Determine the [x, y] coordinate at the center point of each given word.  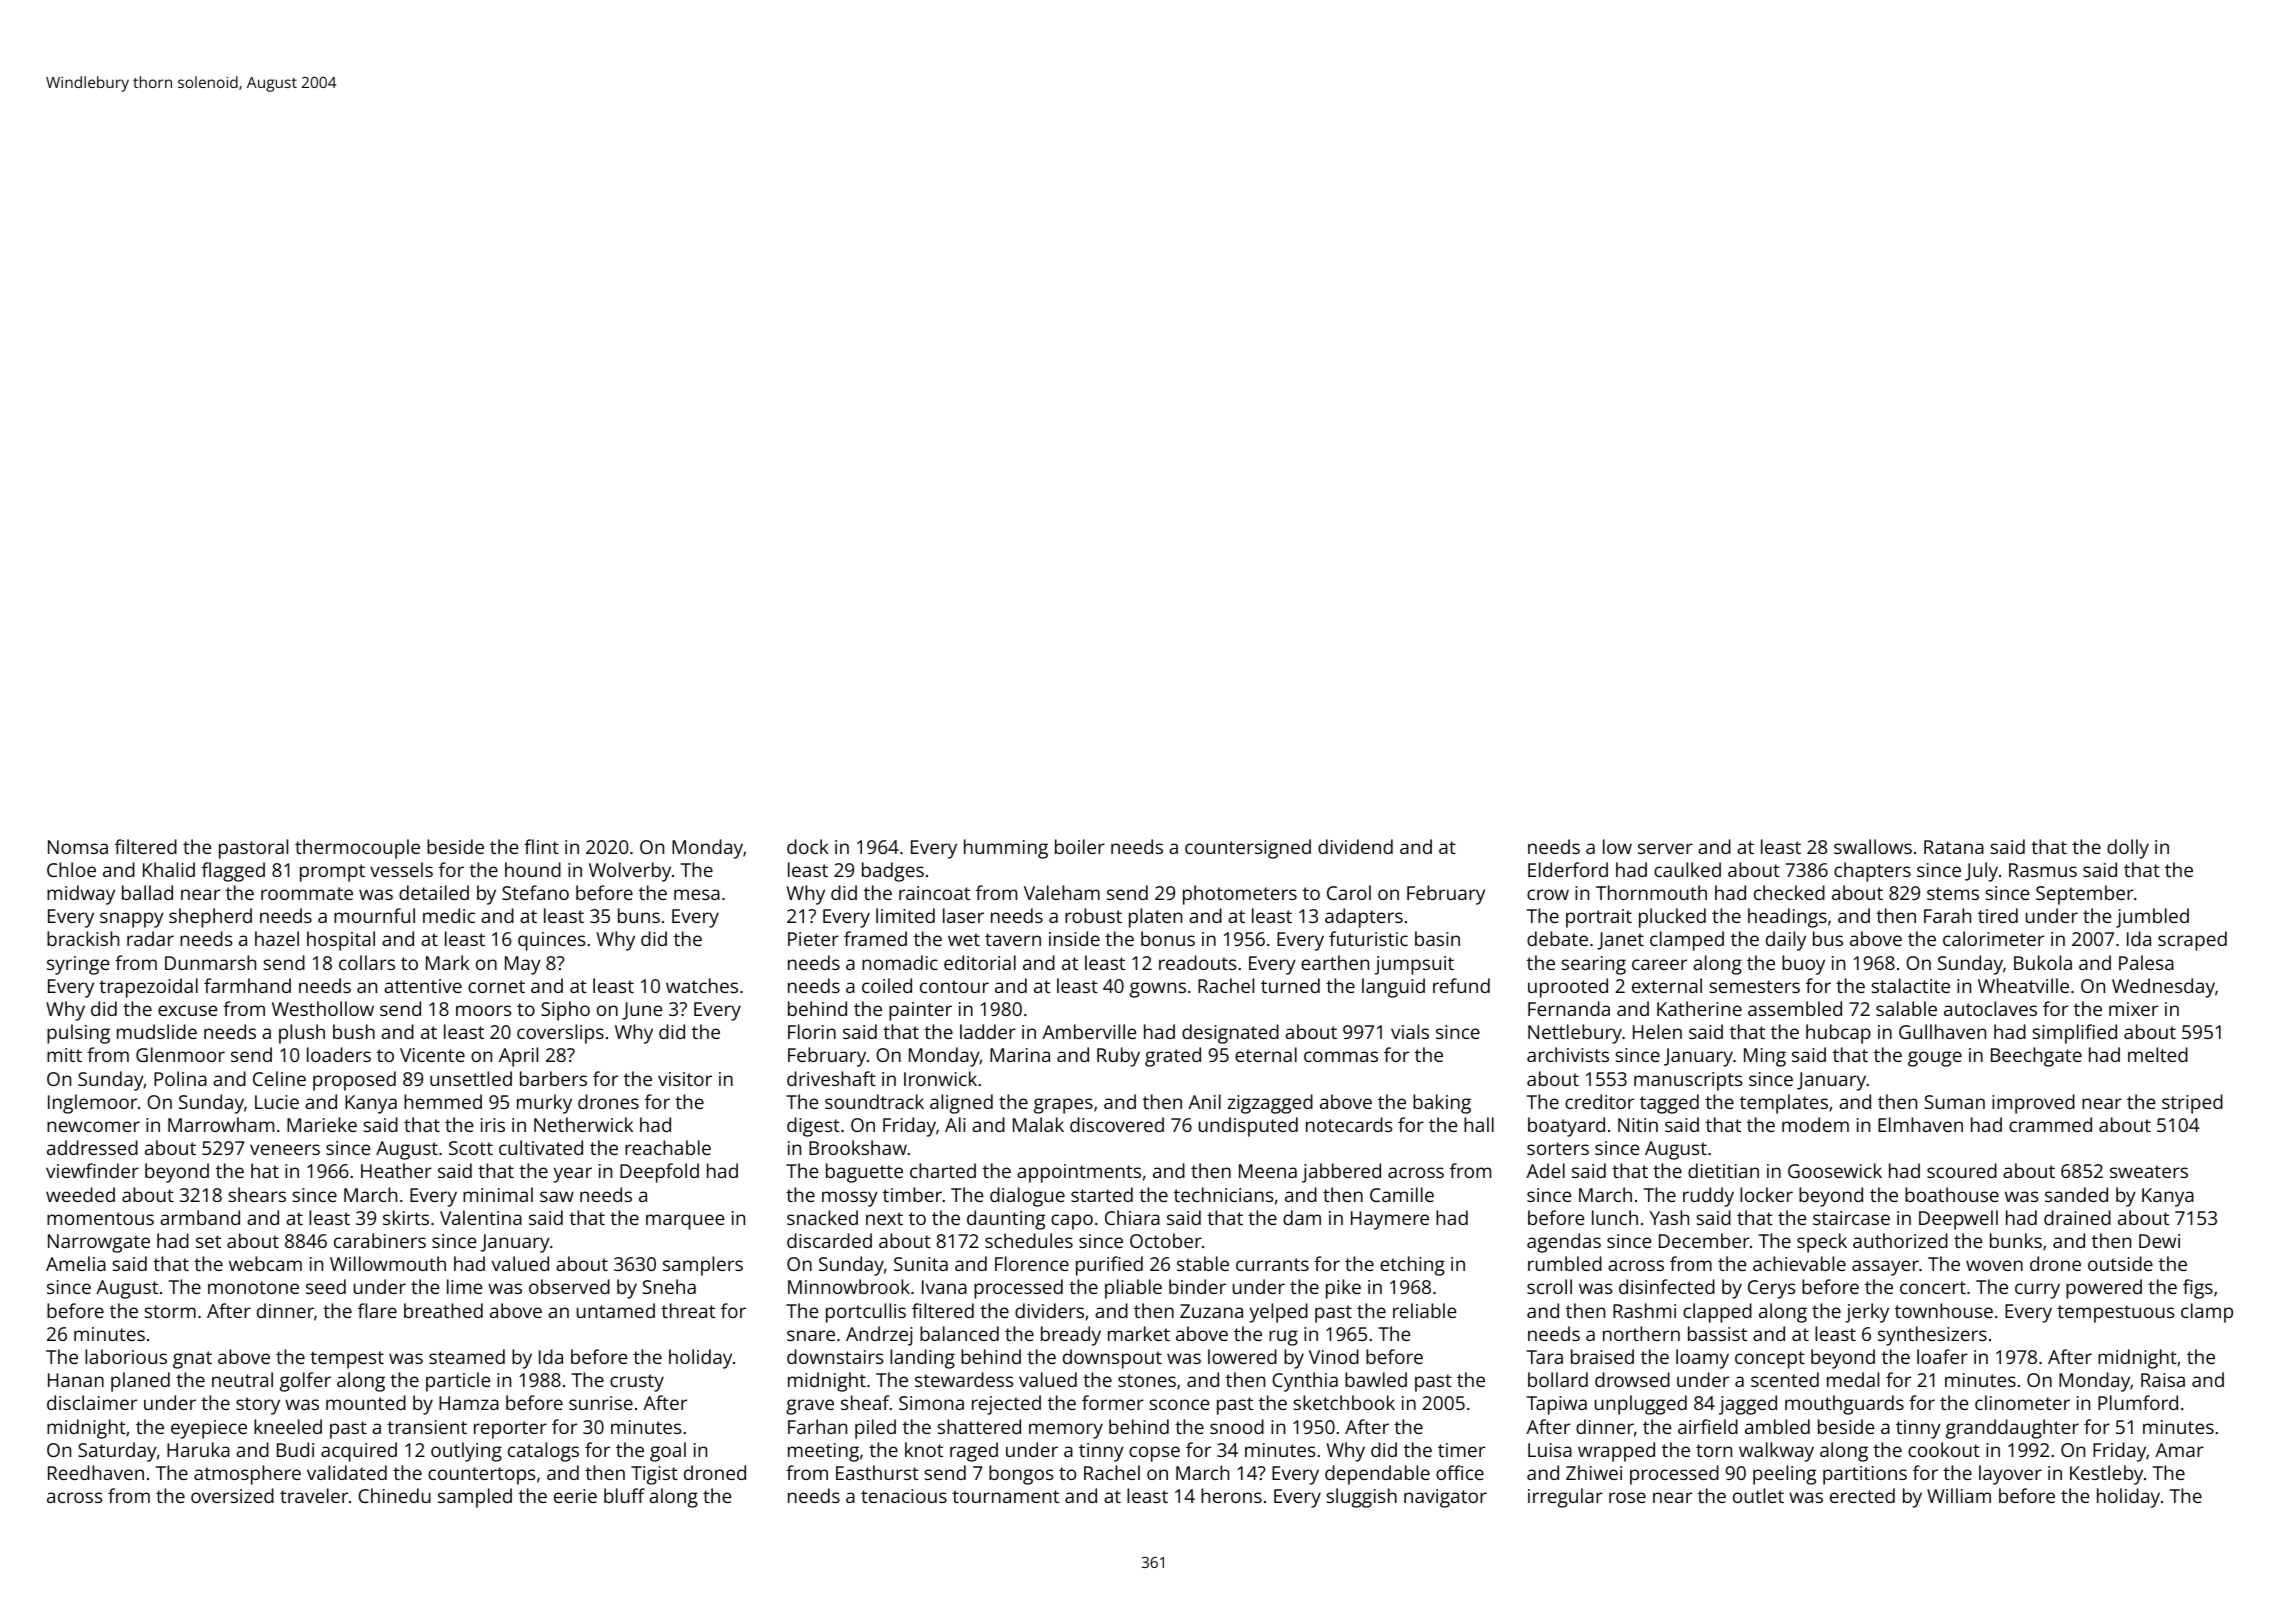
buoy [1803, 965]
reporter [510, 1430]
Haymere [1390, 1220]
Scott [471, 1148]
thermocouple [357, 849]
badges [893, 872]
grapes [1063, 1106]
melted [2158, 1054]
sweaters [2149, 1171]
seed [326, 1286]
